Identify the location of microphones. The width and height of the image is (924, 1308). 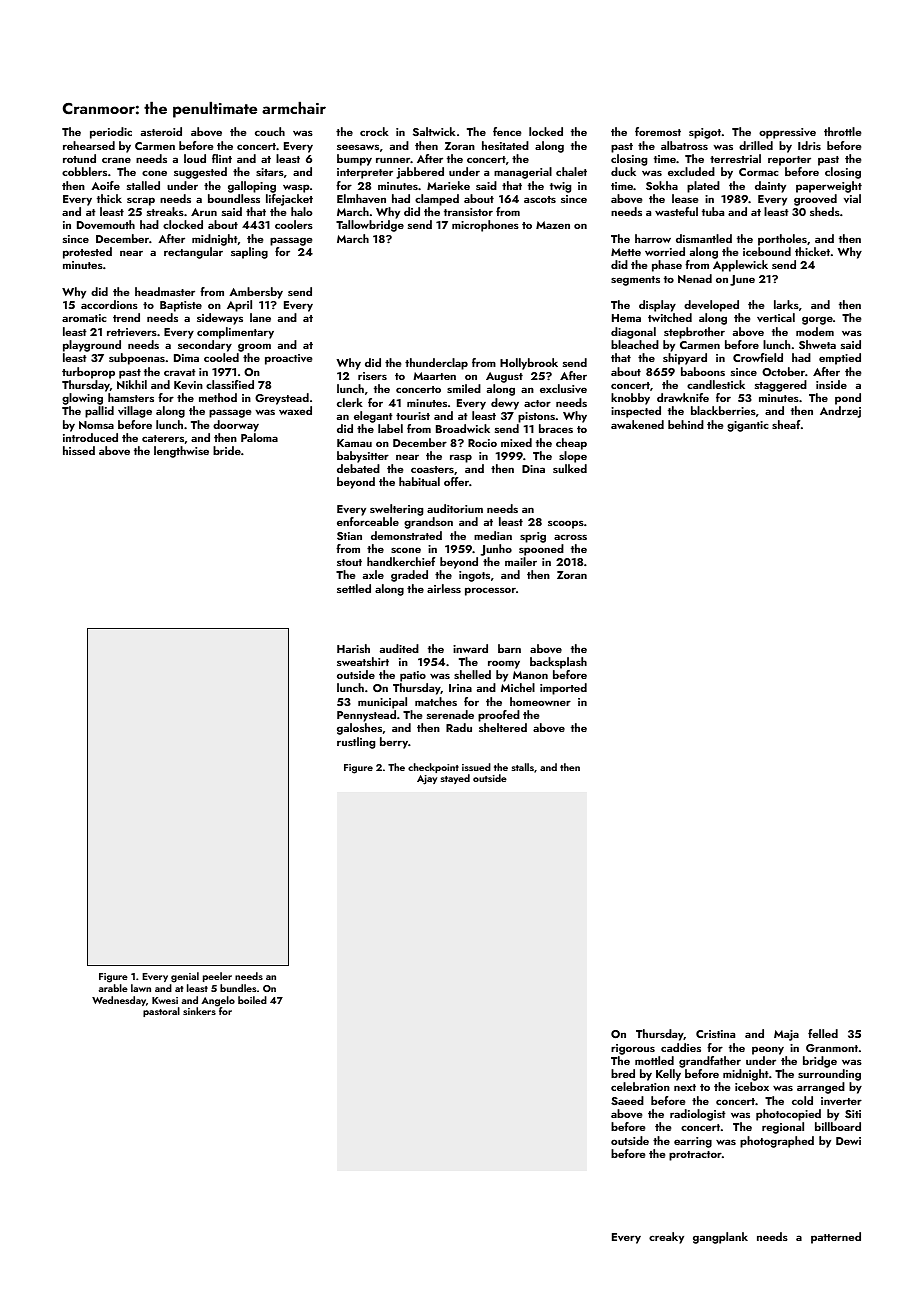
(485, 226).
